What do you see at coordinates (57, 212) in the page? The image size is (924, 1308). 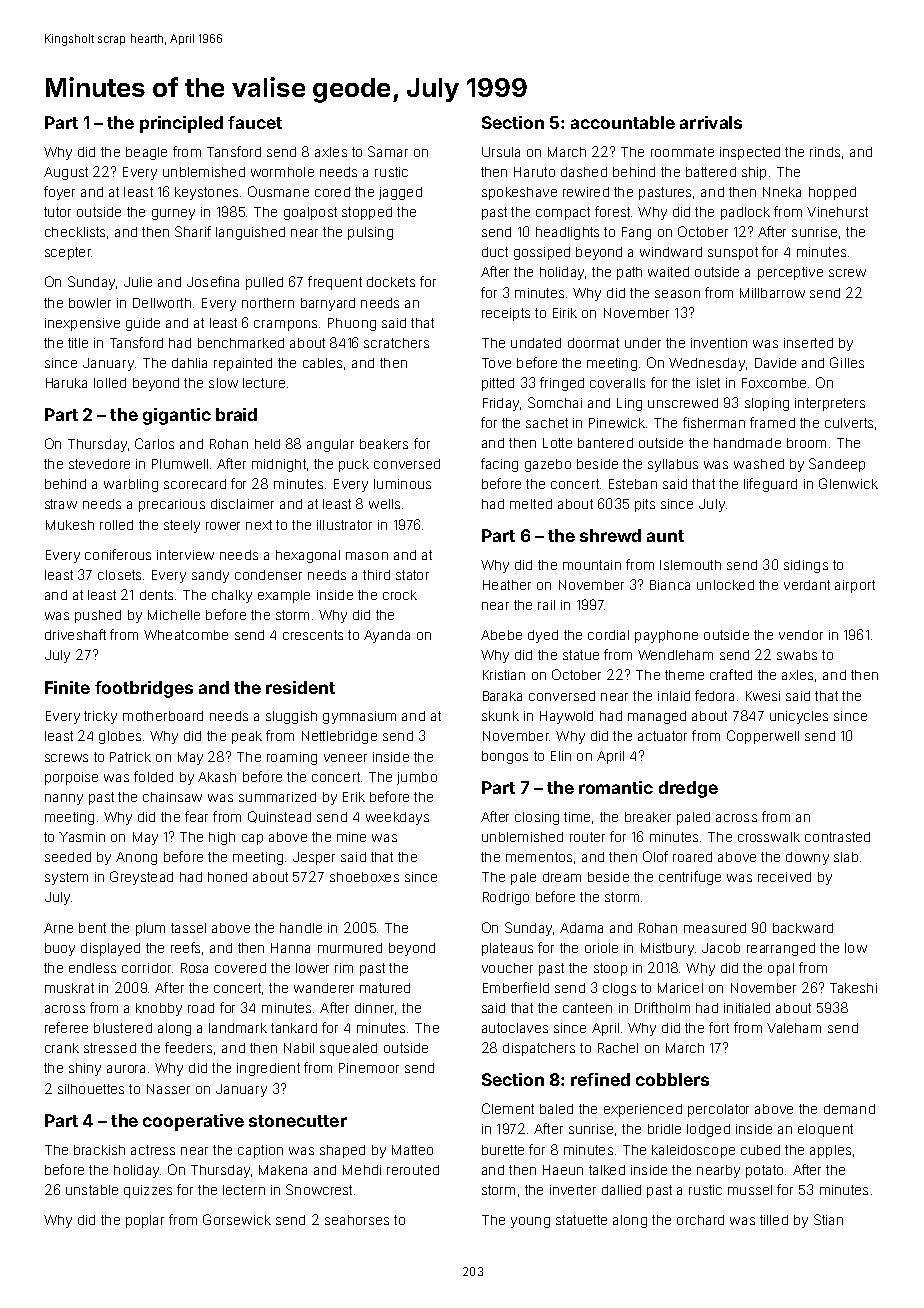 I see `tutor` at bounding box center [57, 212].
